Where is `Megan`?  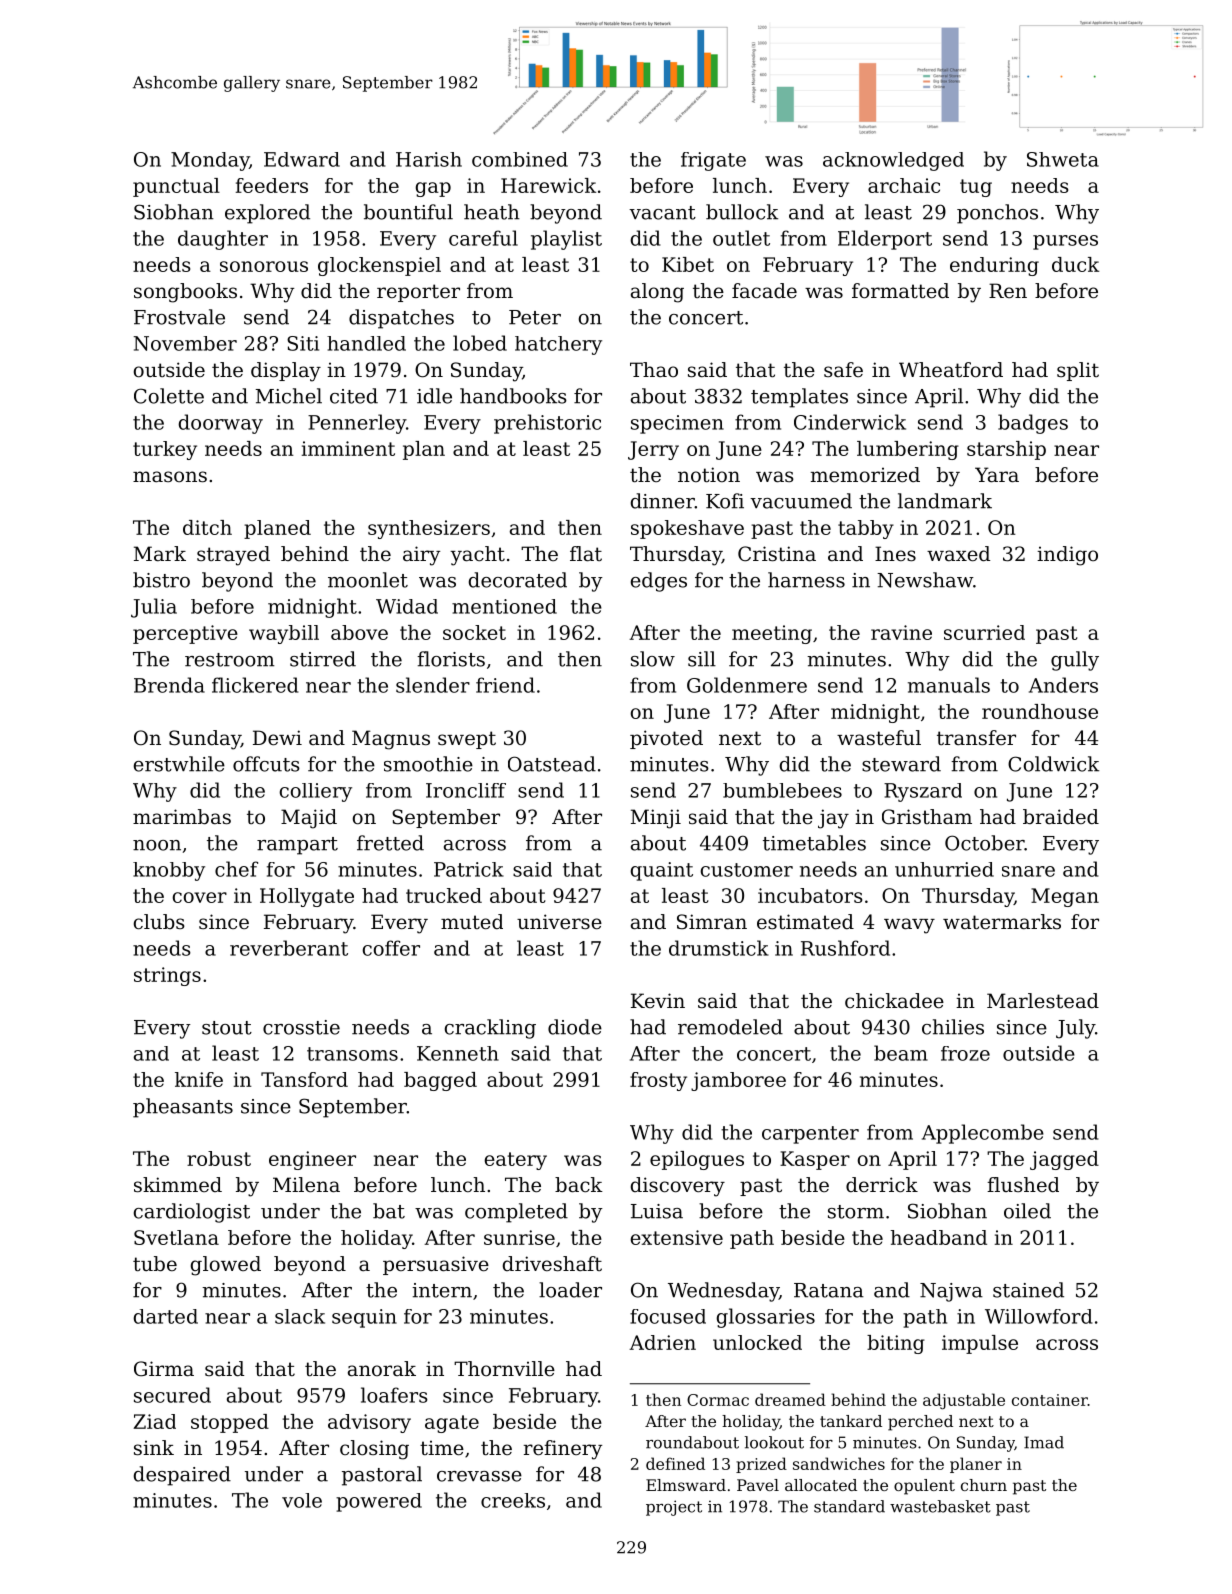 Megan is located at coordinates (1065, 897).
